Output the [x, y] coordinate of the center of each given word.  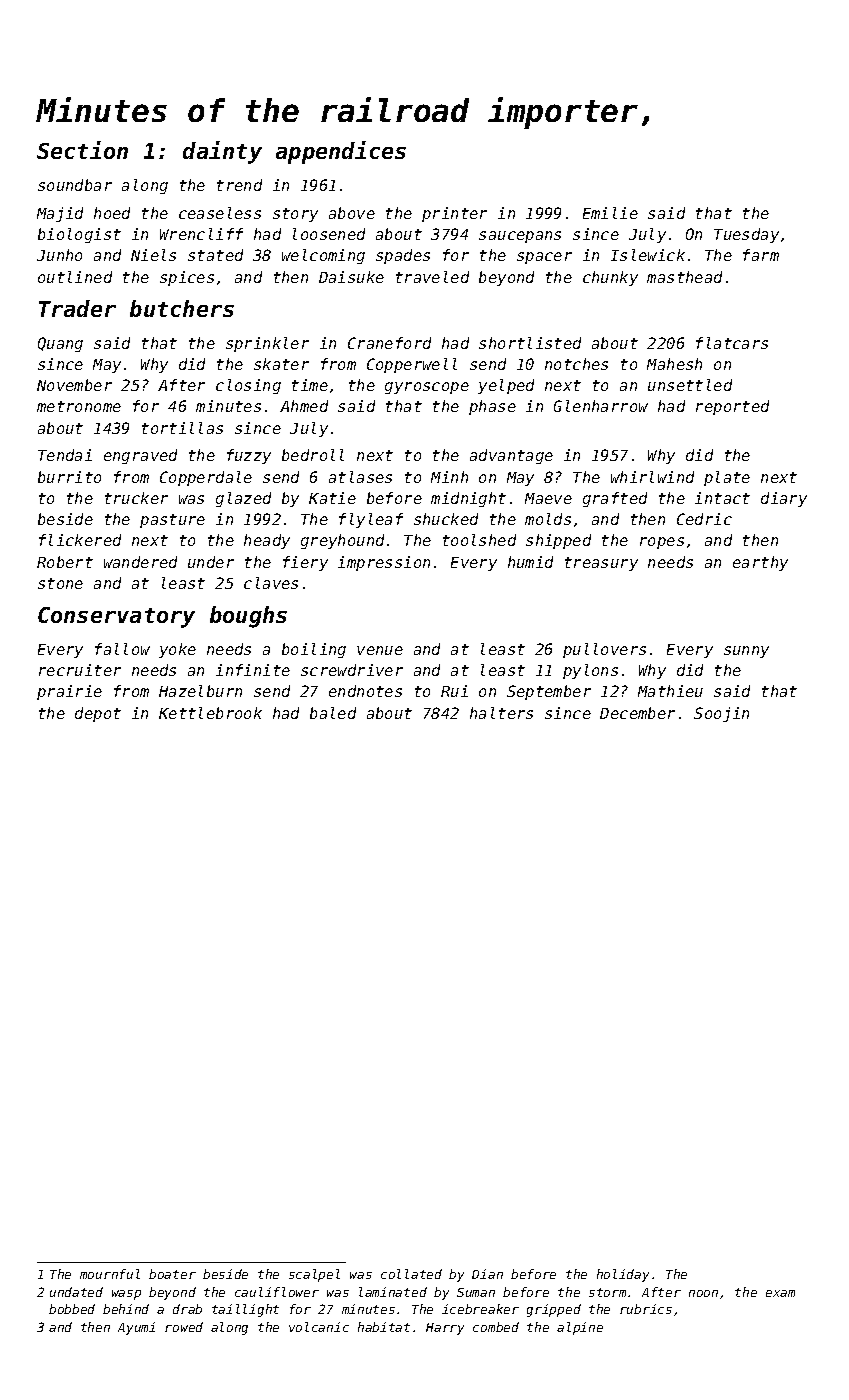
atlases [360, 477]
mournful [110, 1274]
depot [98, 714]
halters [501, 713]
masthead [684, 277]
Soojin [721, 714]
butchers [182, 308]
